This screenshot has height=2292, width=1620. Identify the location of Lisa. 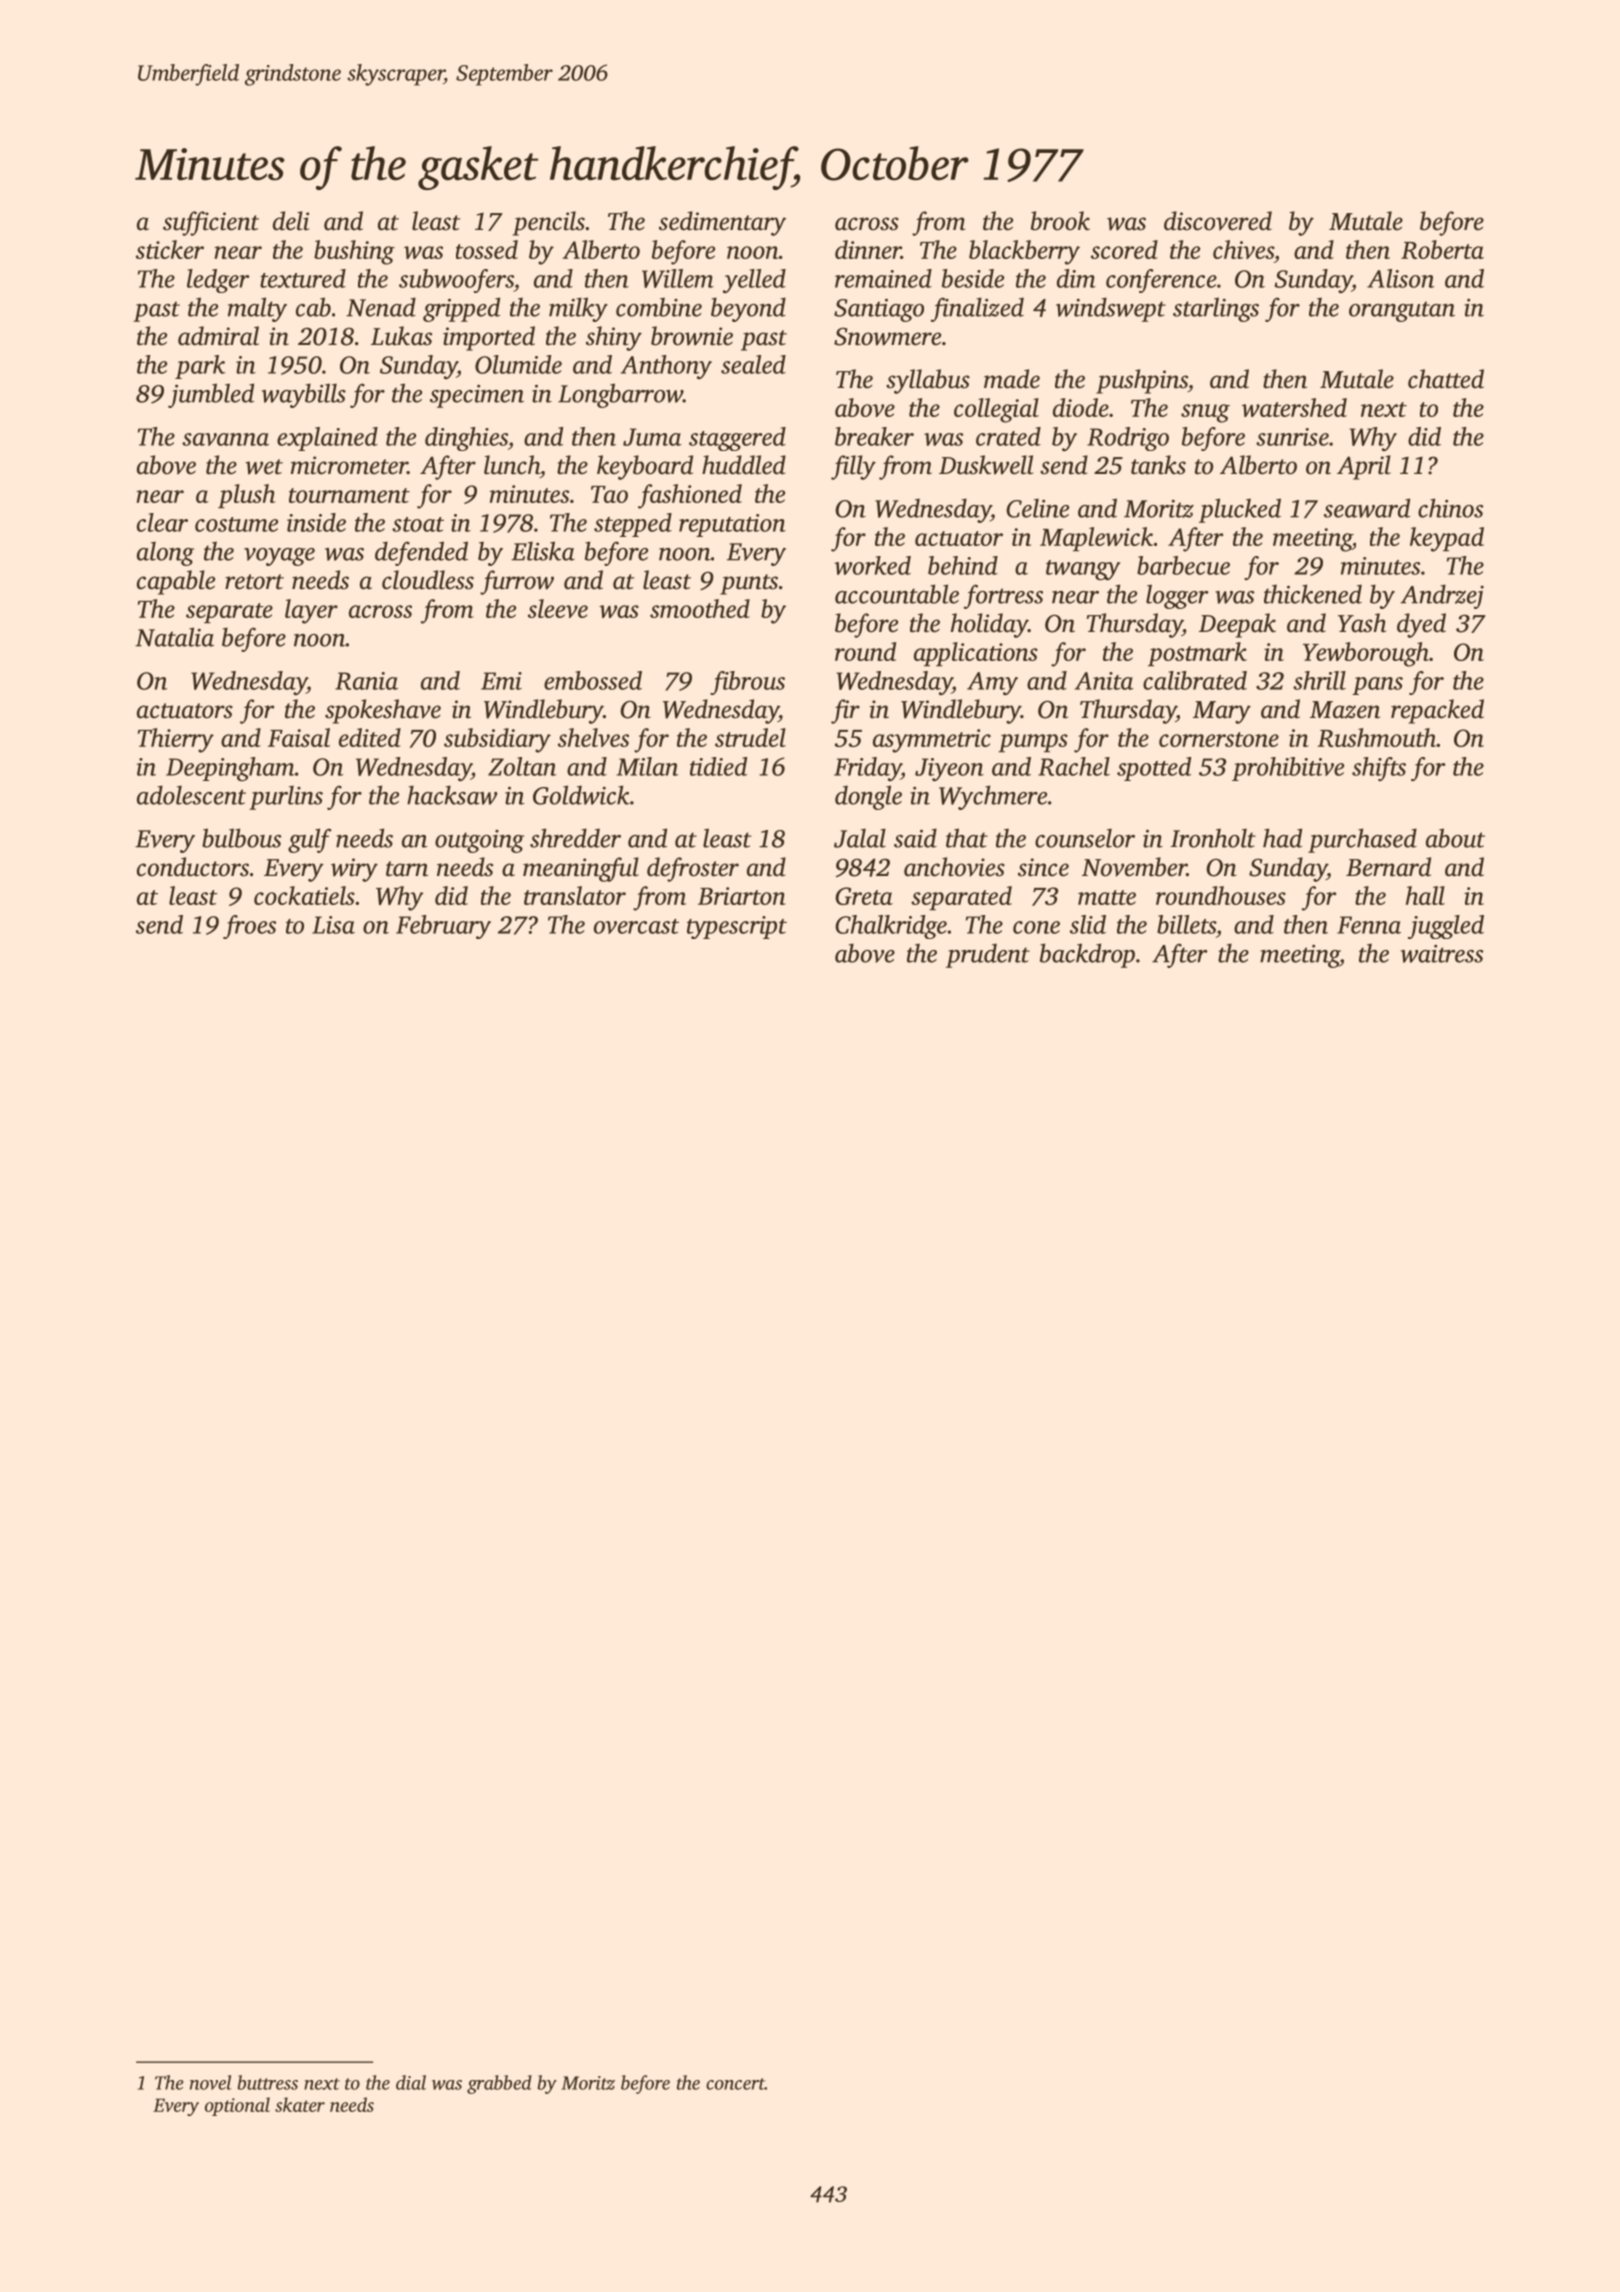
(333, 925).
